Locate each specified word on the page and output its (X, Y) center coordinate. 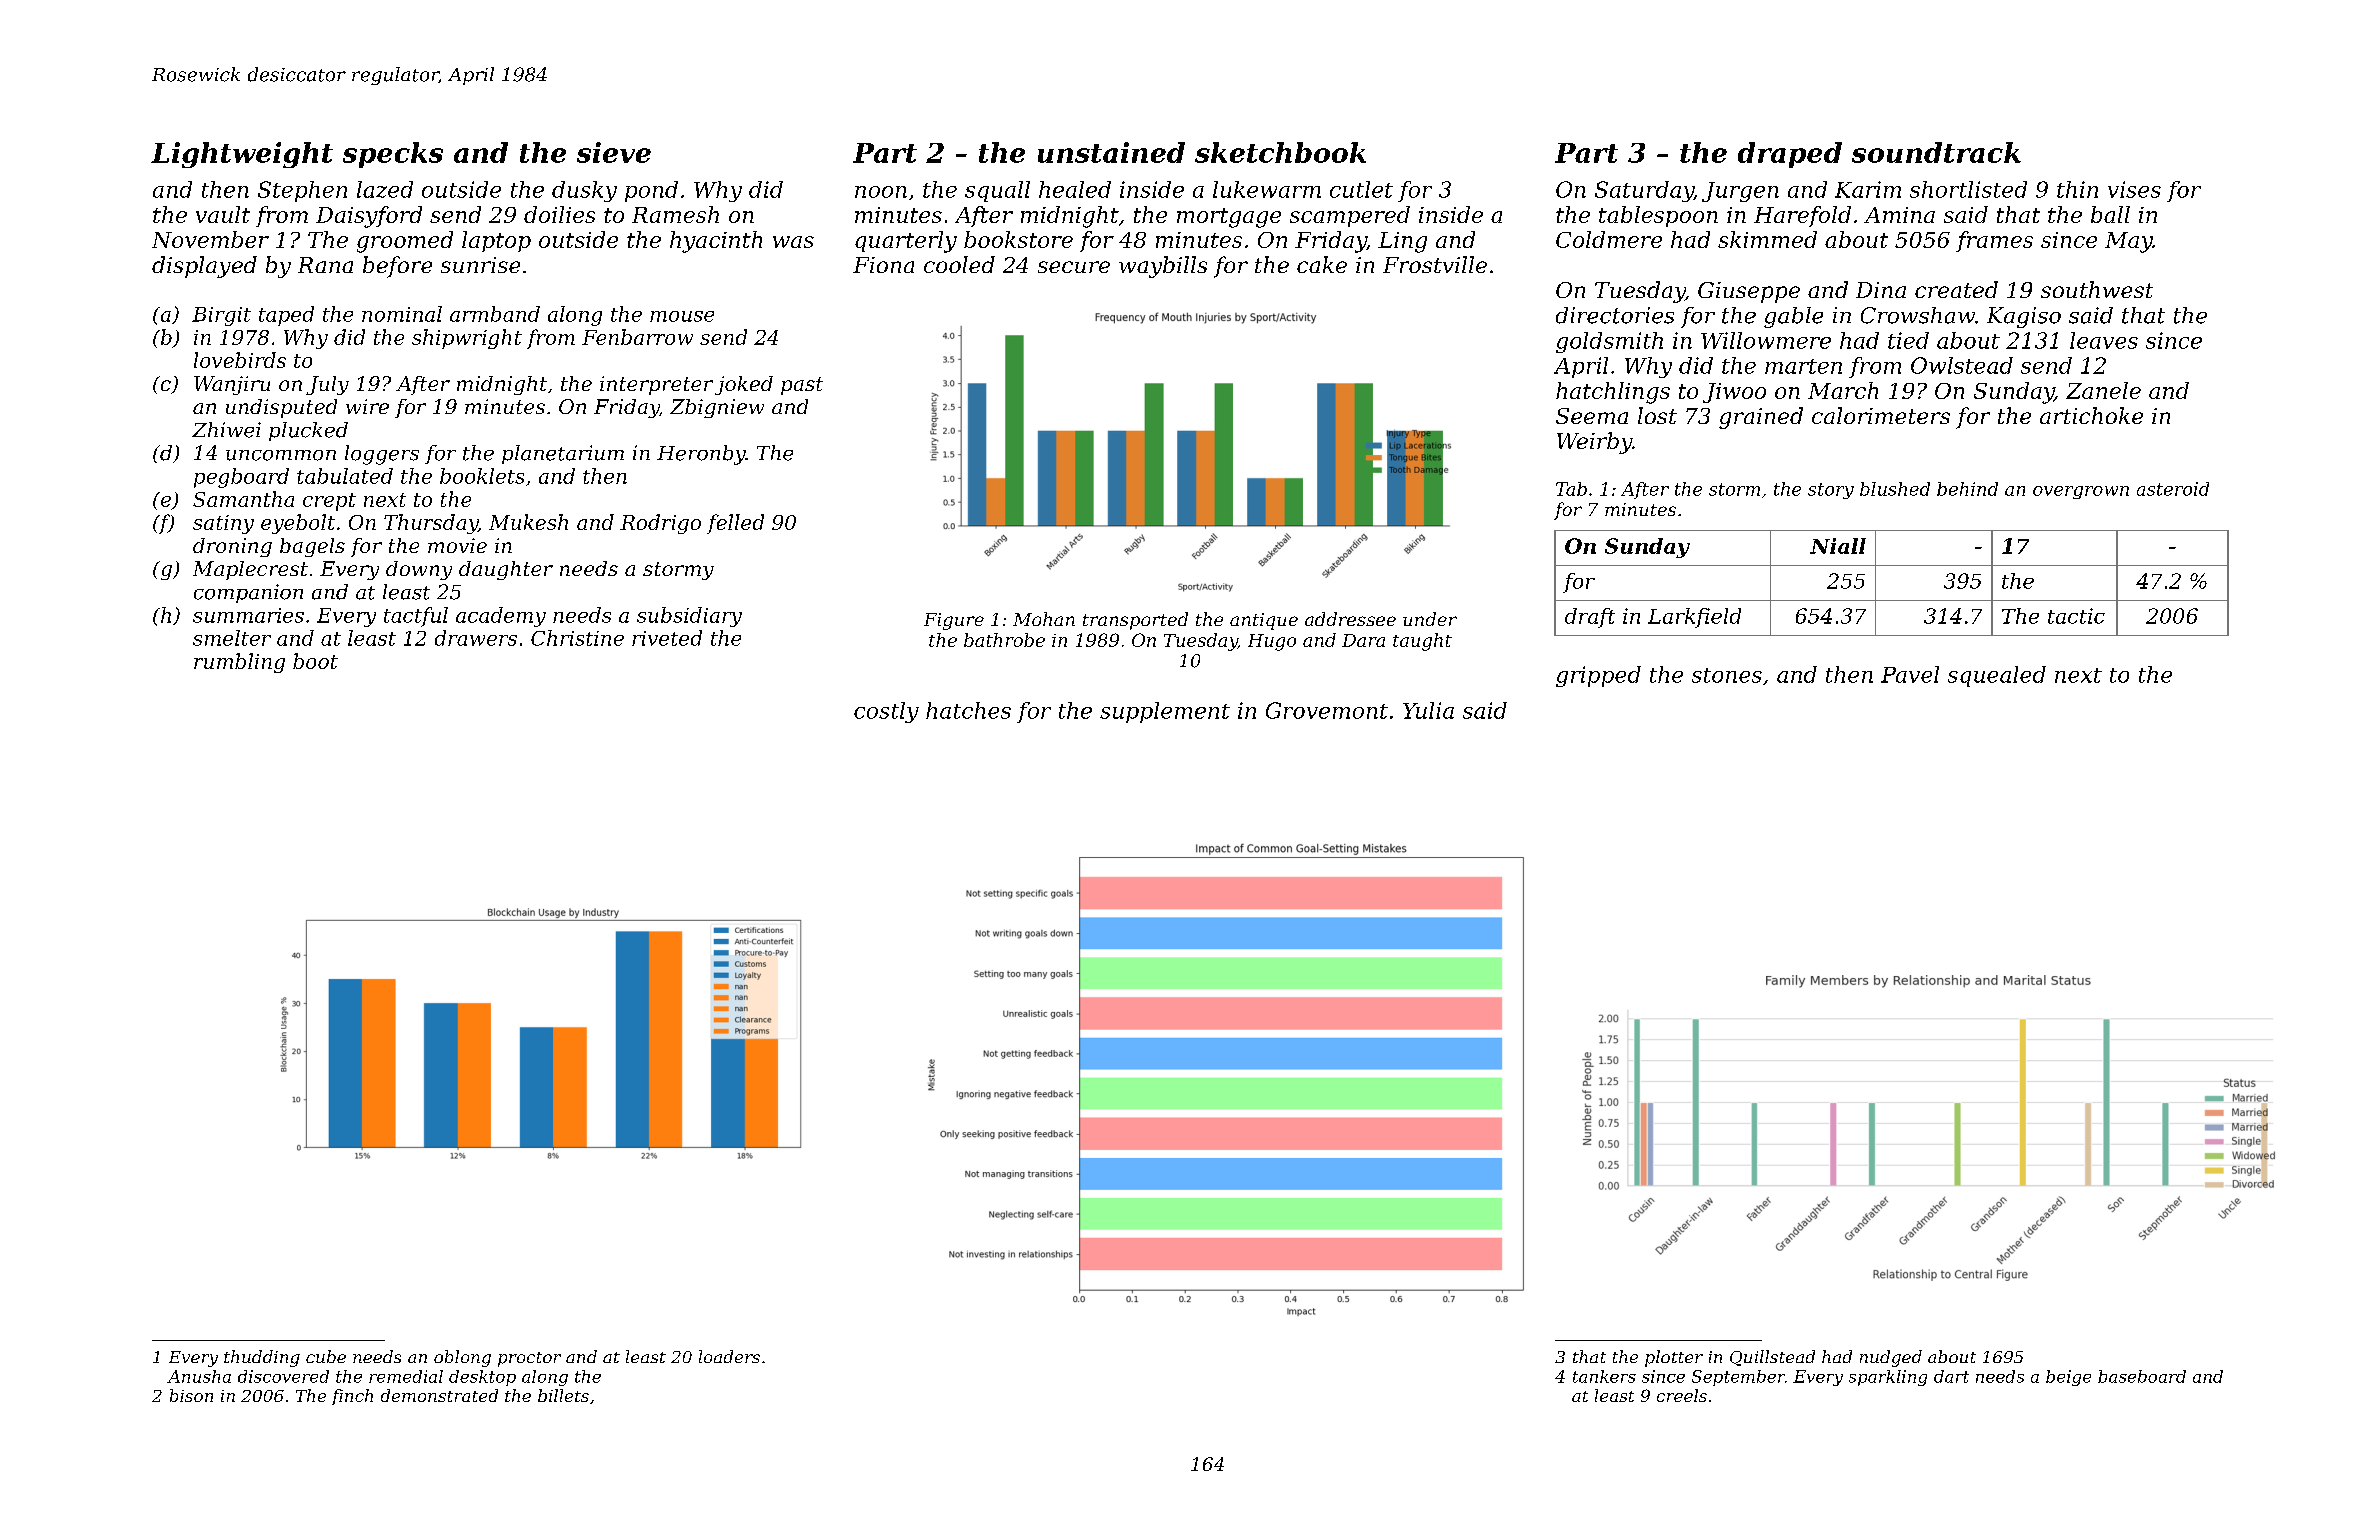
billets (563, 1395)
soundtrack (1936, 152)
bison (191, 1395)
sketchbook (1280, 152)
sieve (614, 152)
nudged (1891, 1358)
